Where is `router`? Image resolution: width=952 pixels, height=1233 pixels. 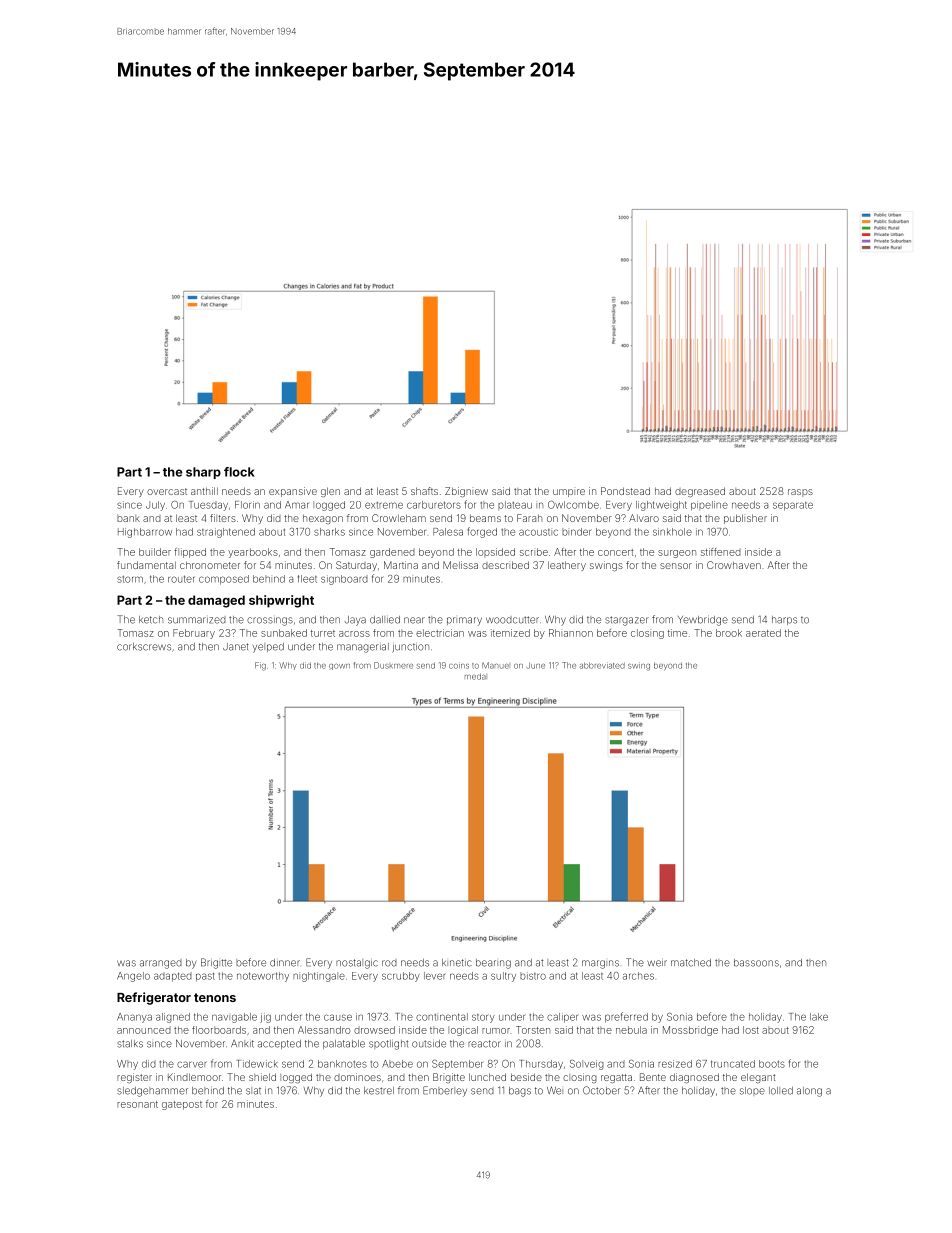
router is located at coordinates (181, 579).
